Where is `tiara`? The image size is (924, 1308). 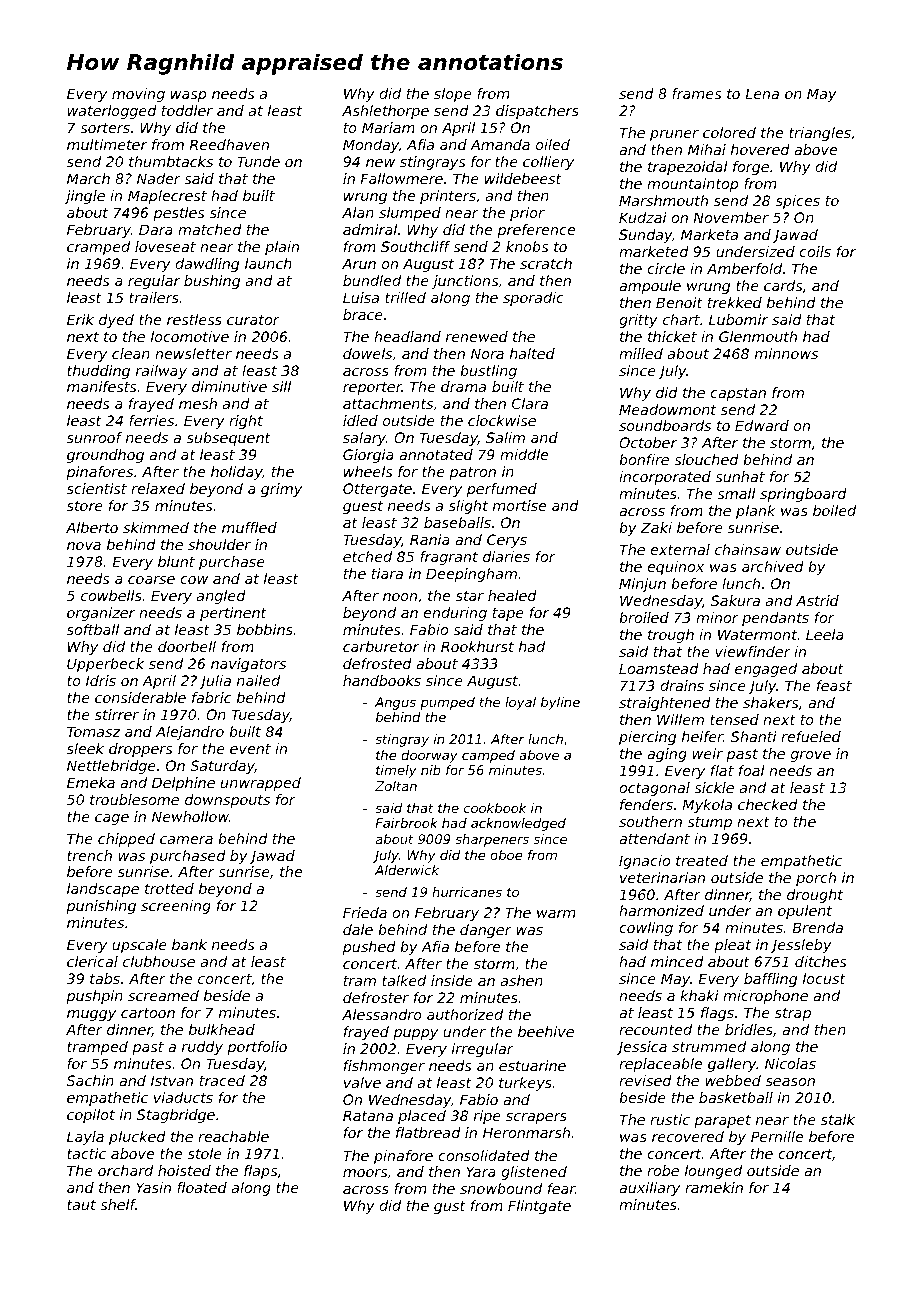 tiara is located at coordinates (387, 573).
